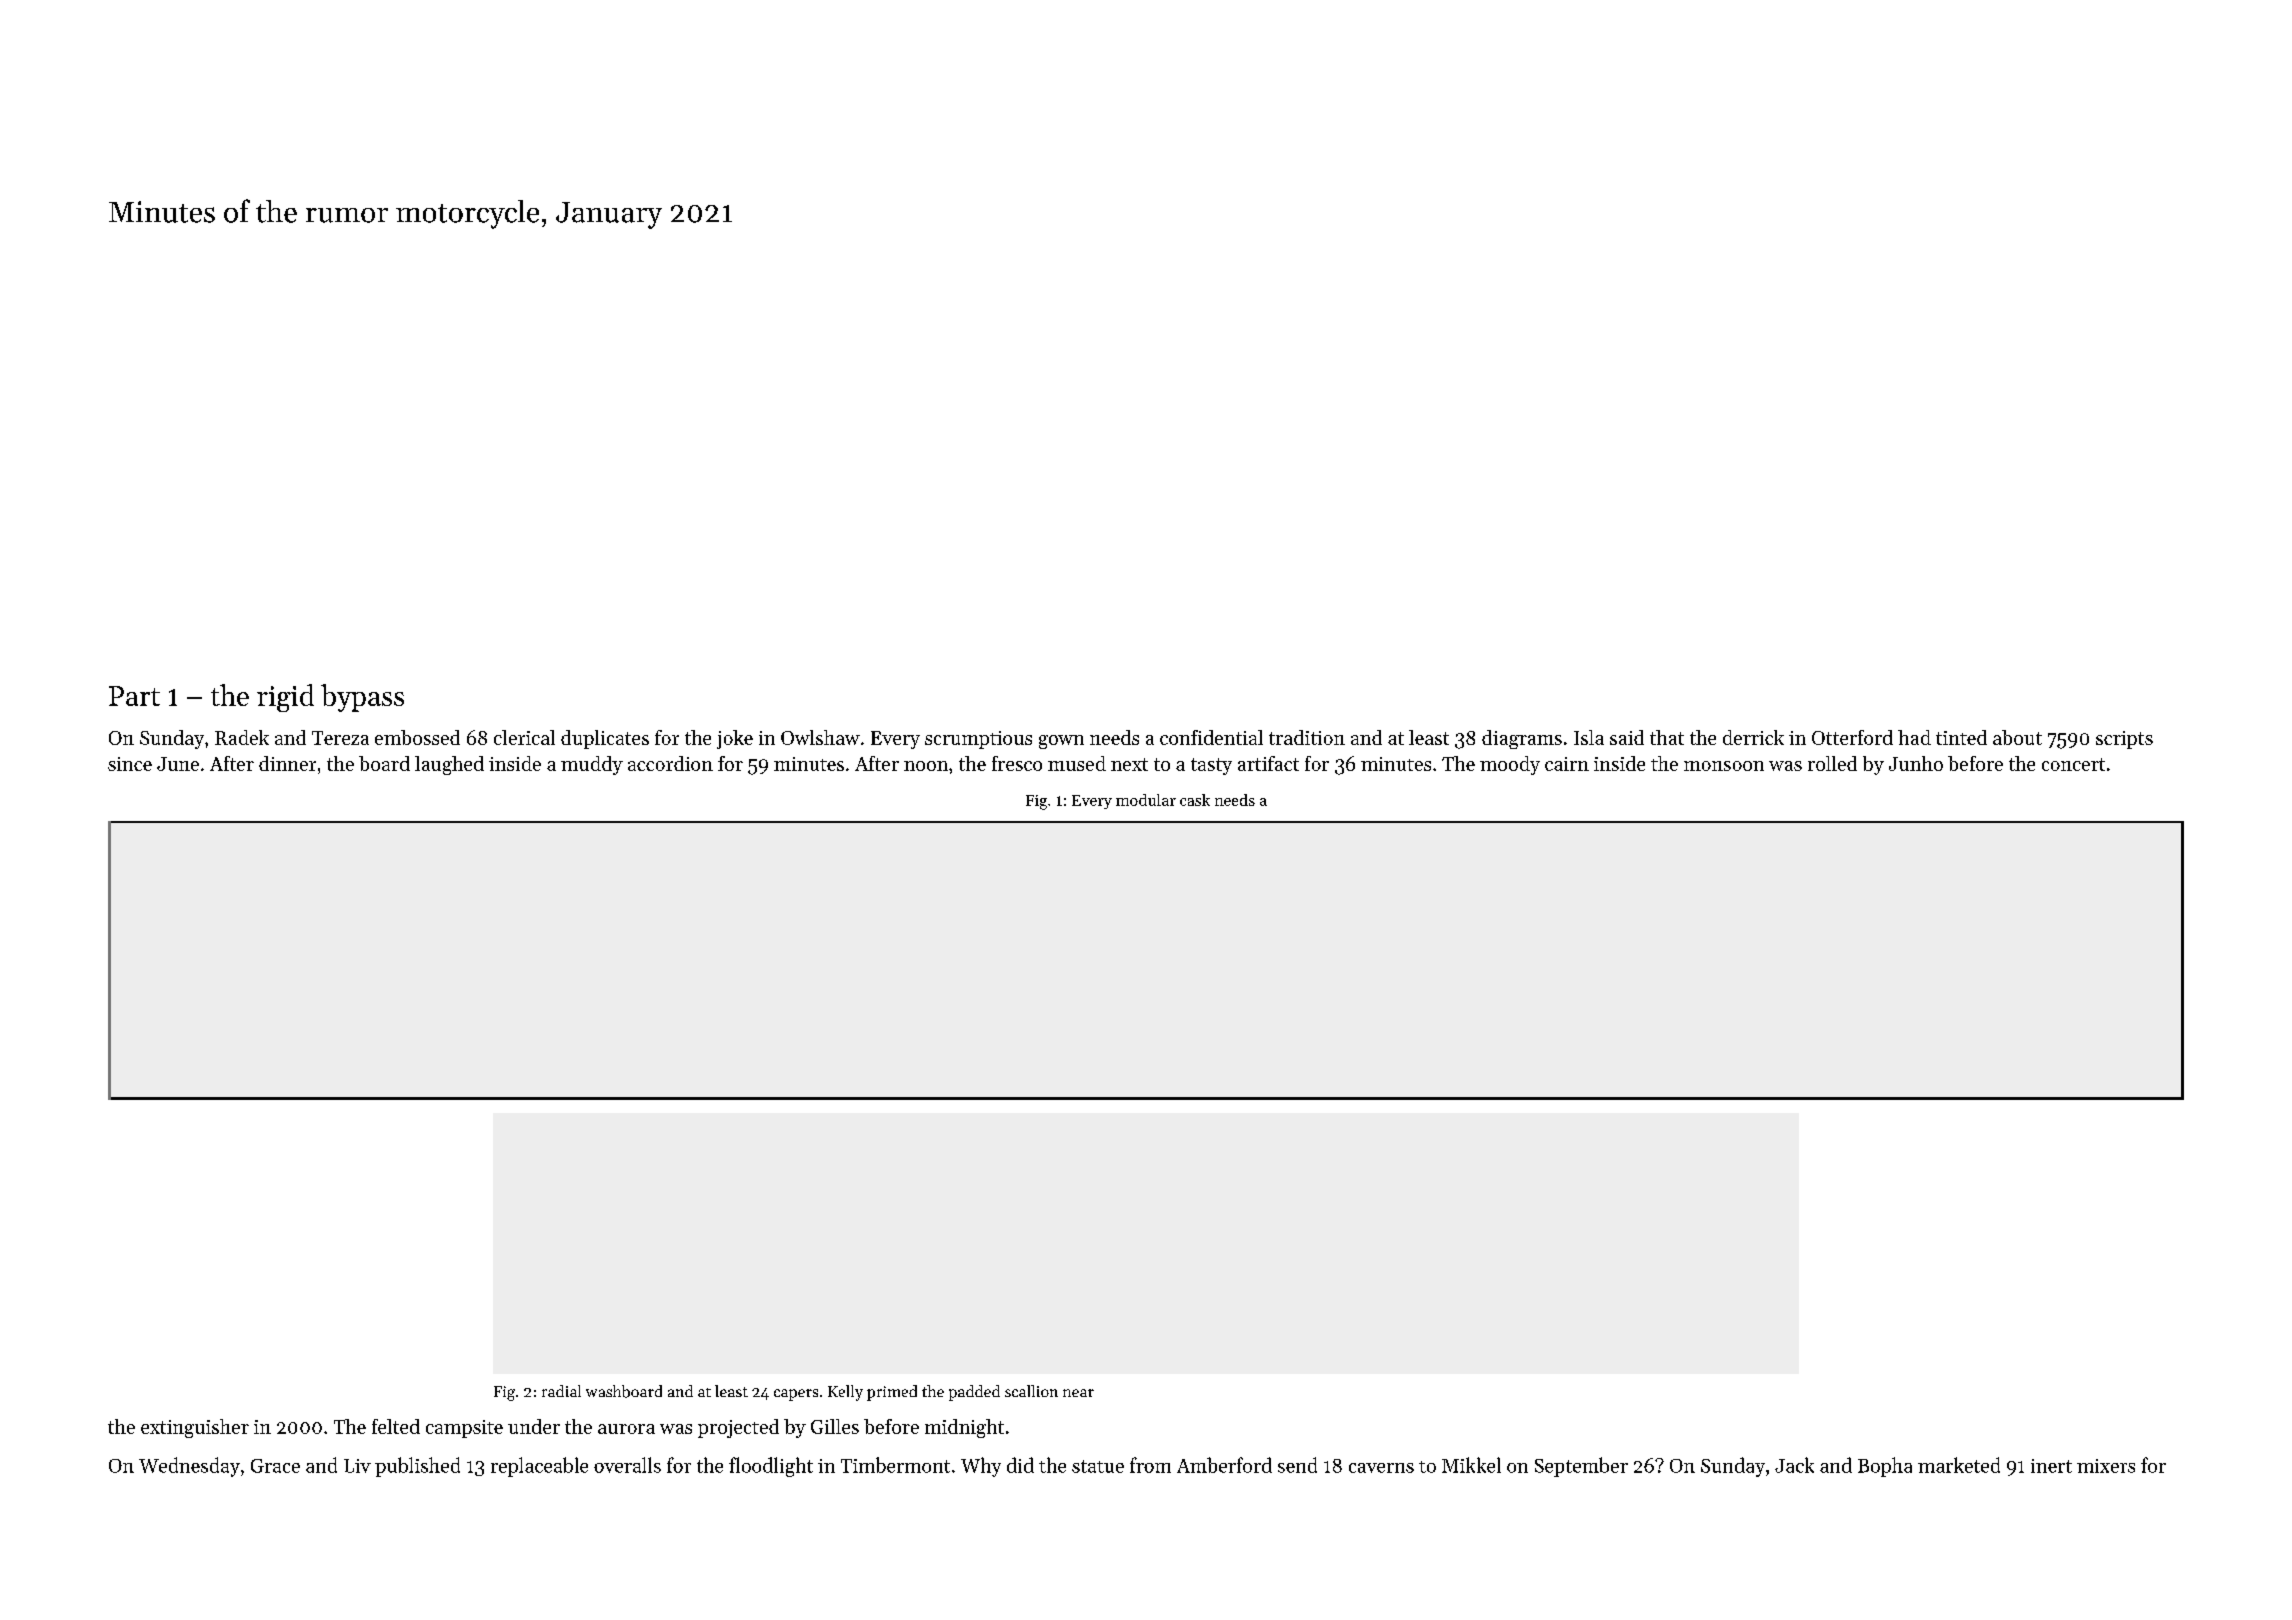 The image size is (2292, 1620). I want to click on concert, so click(2073, 764).
